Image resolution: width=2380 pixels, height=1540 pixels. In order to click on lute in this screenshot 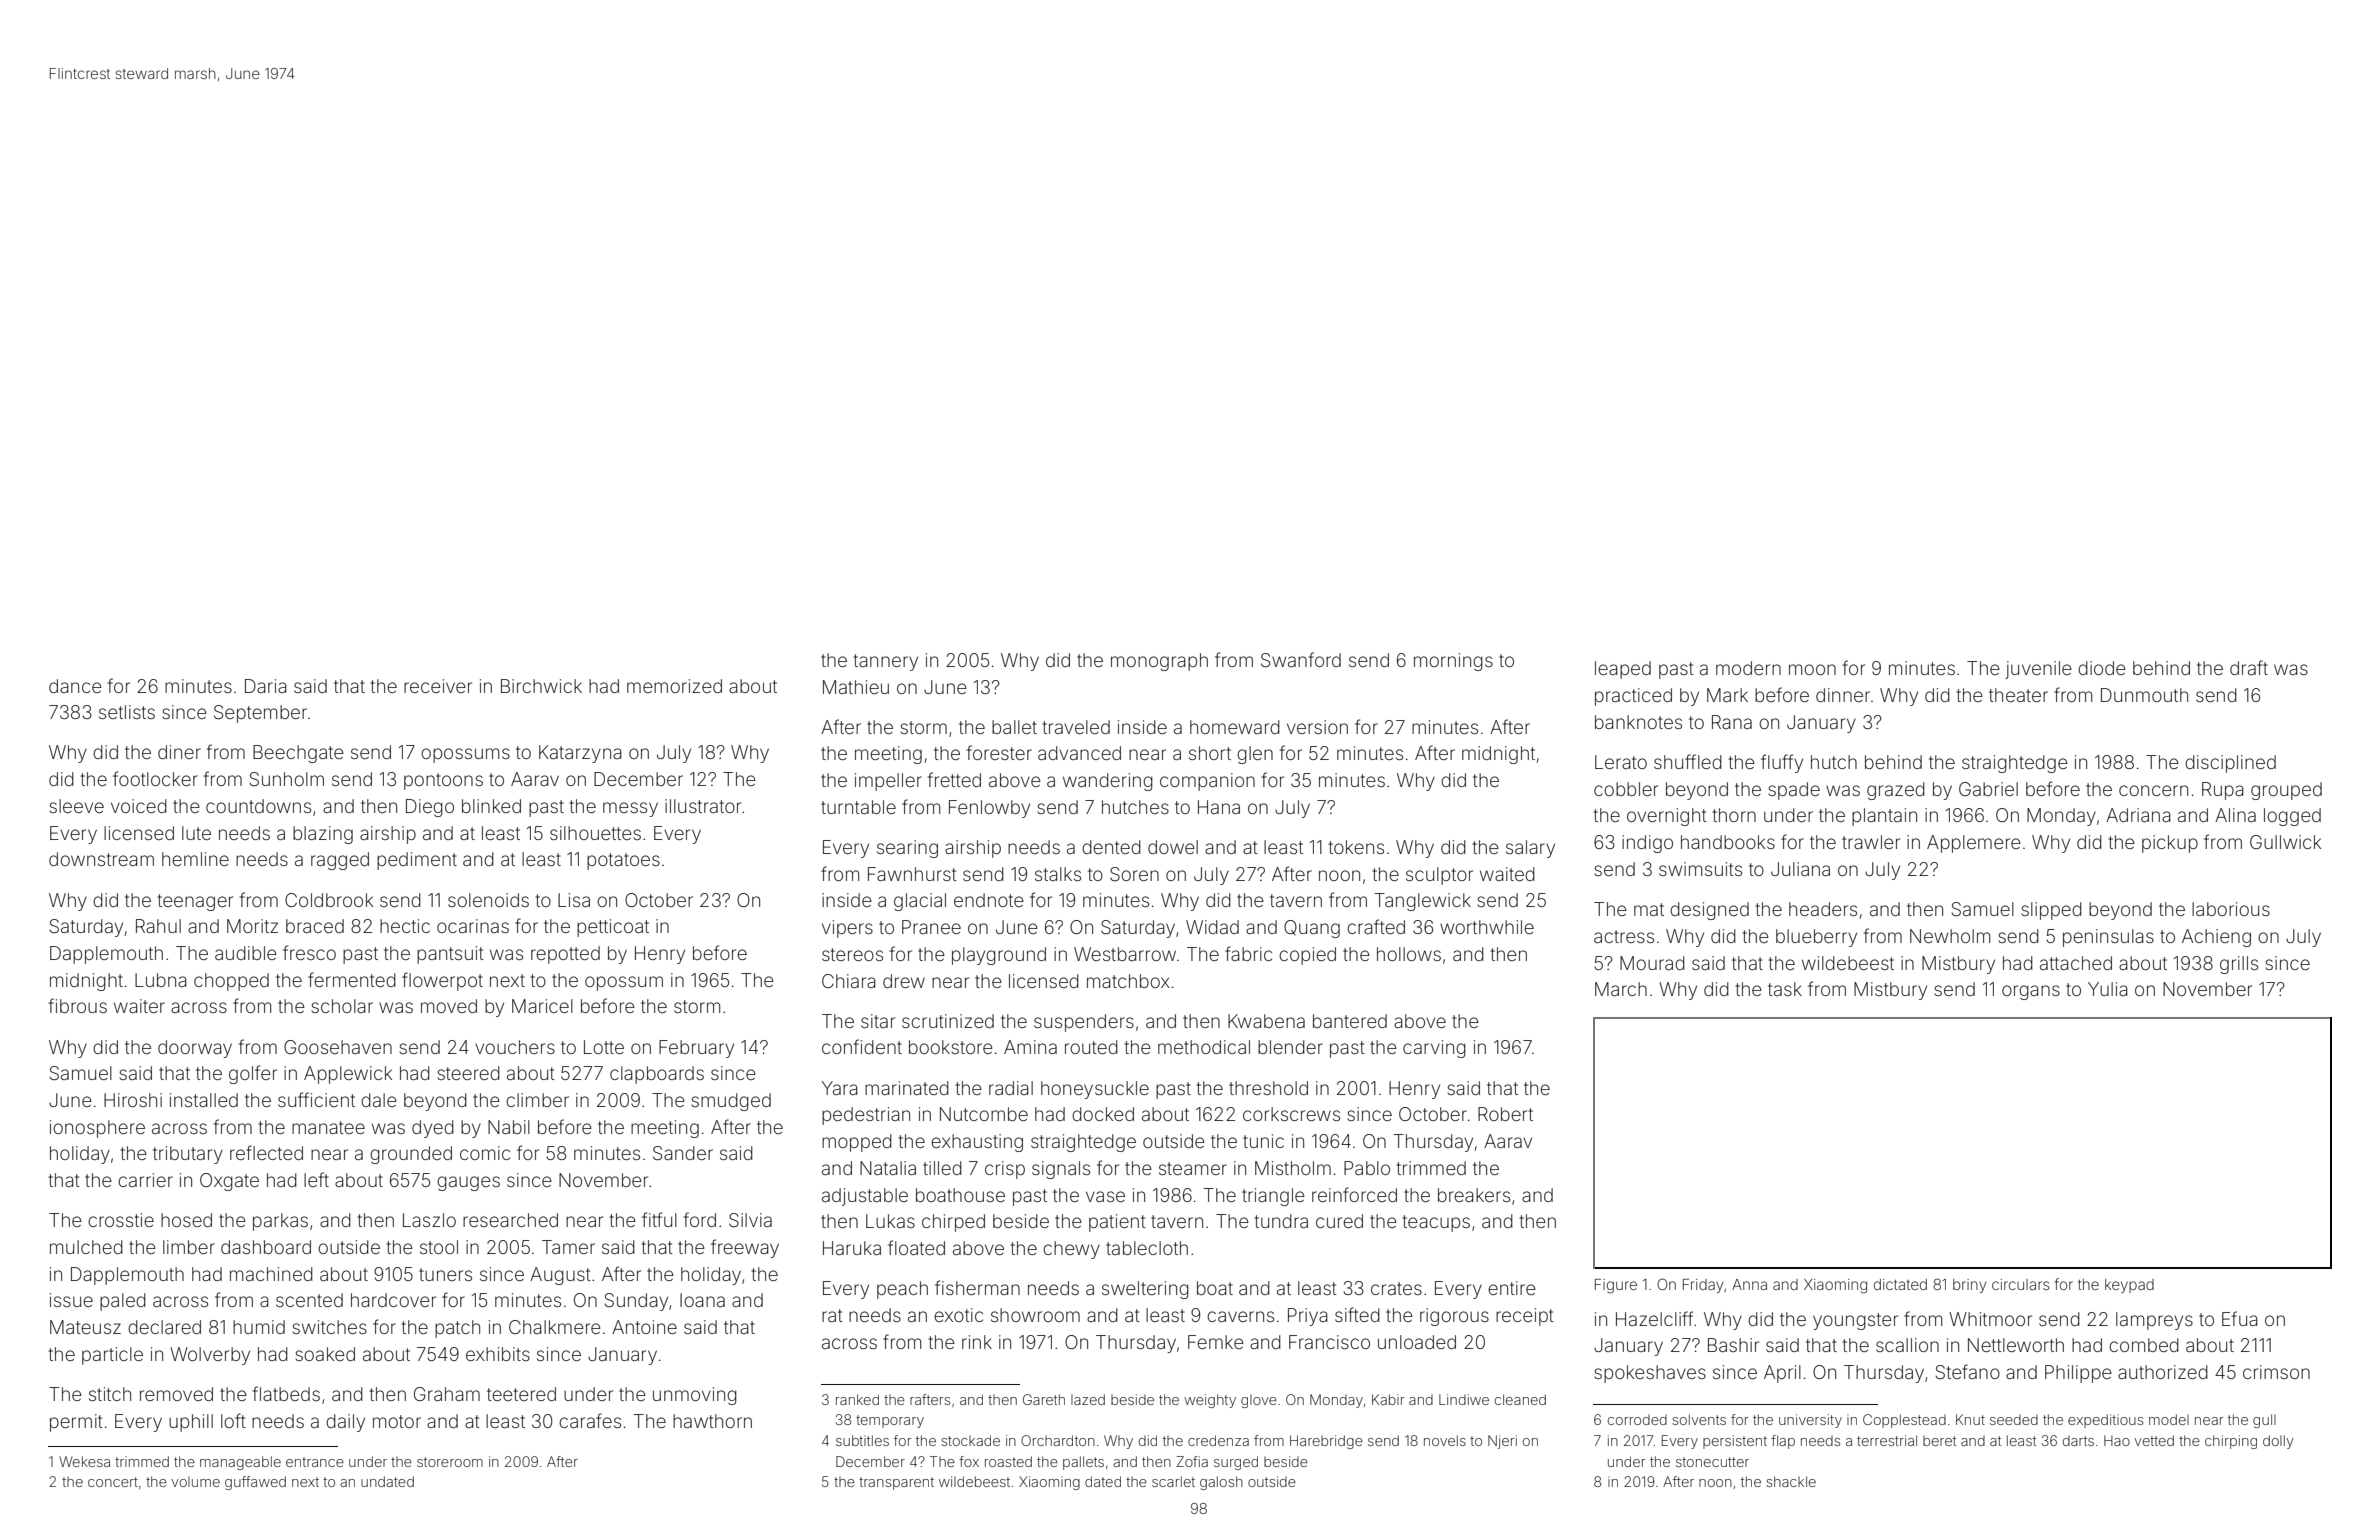, I will do `click(196, 833)`.
